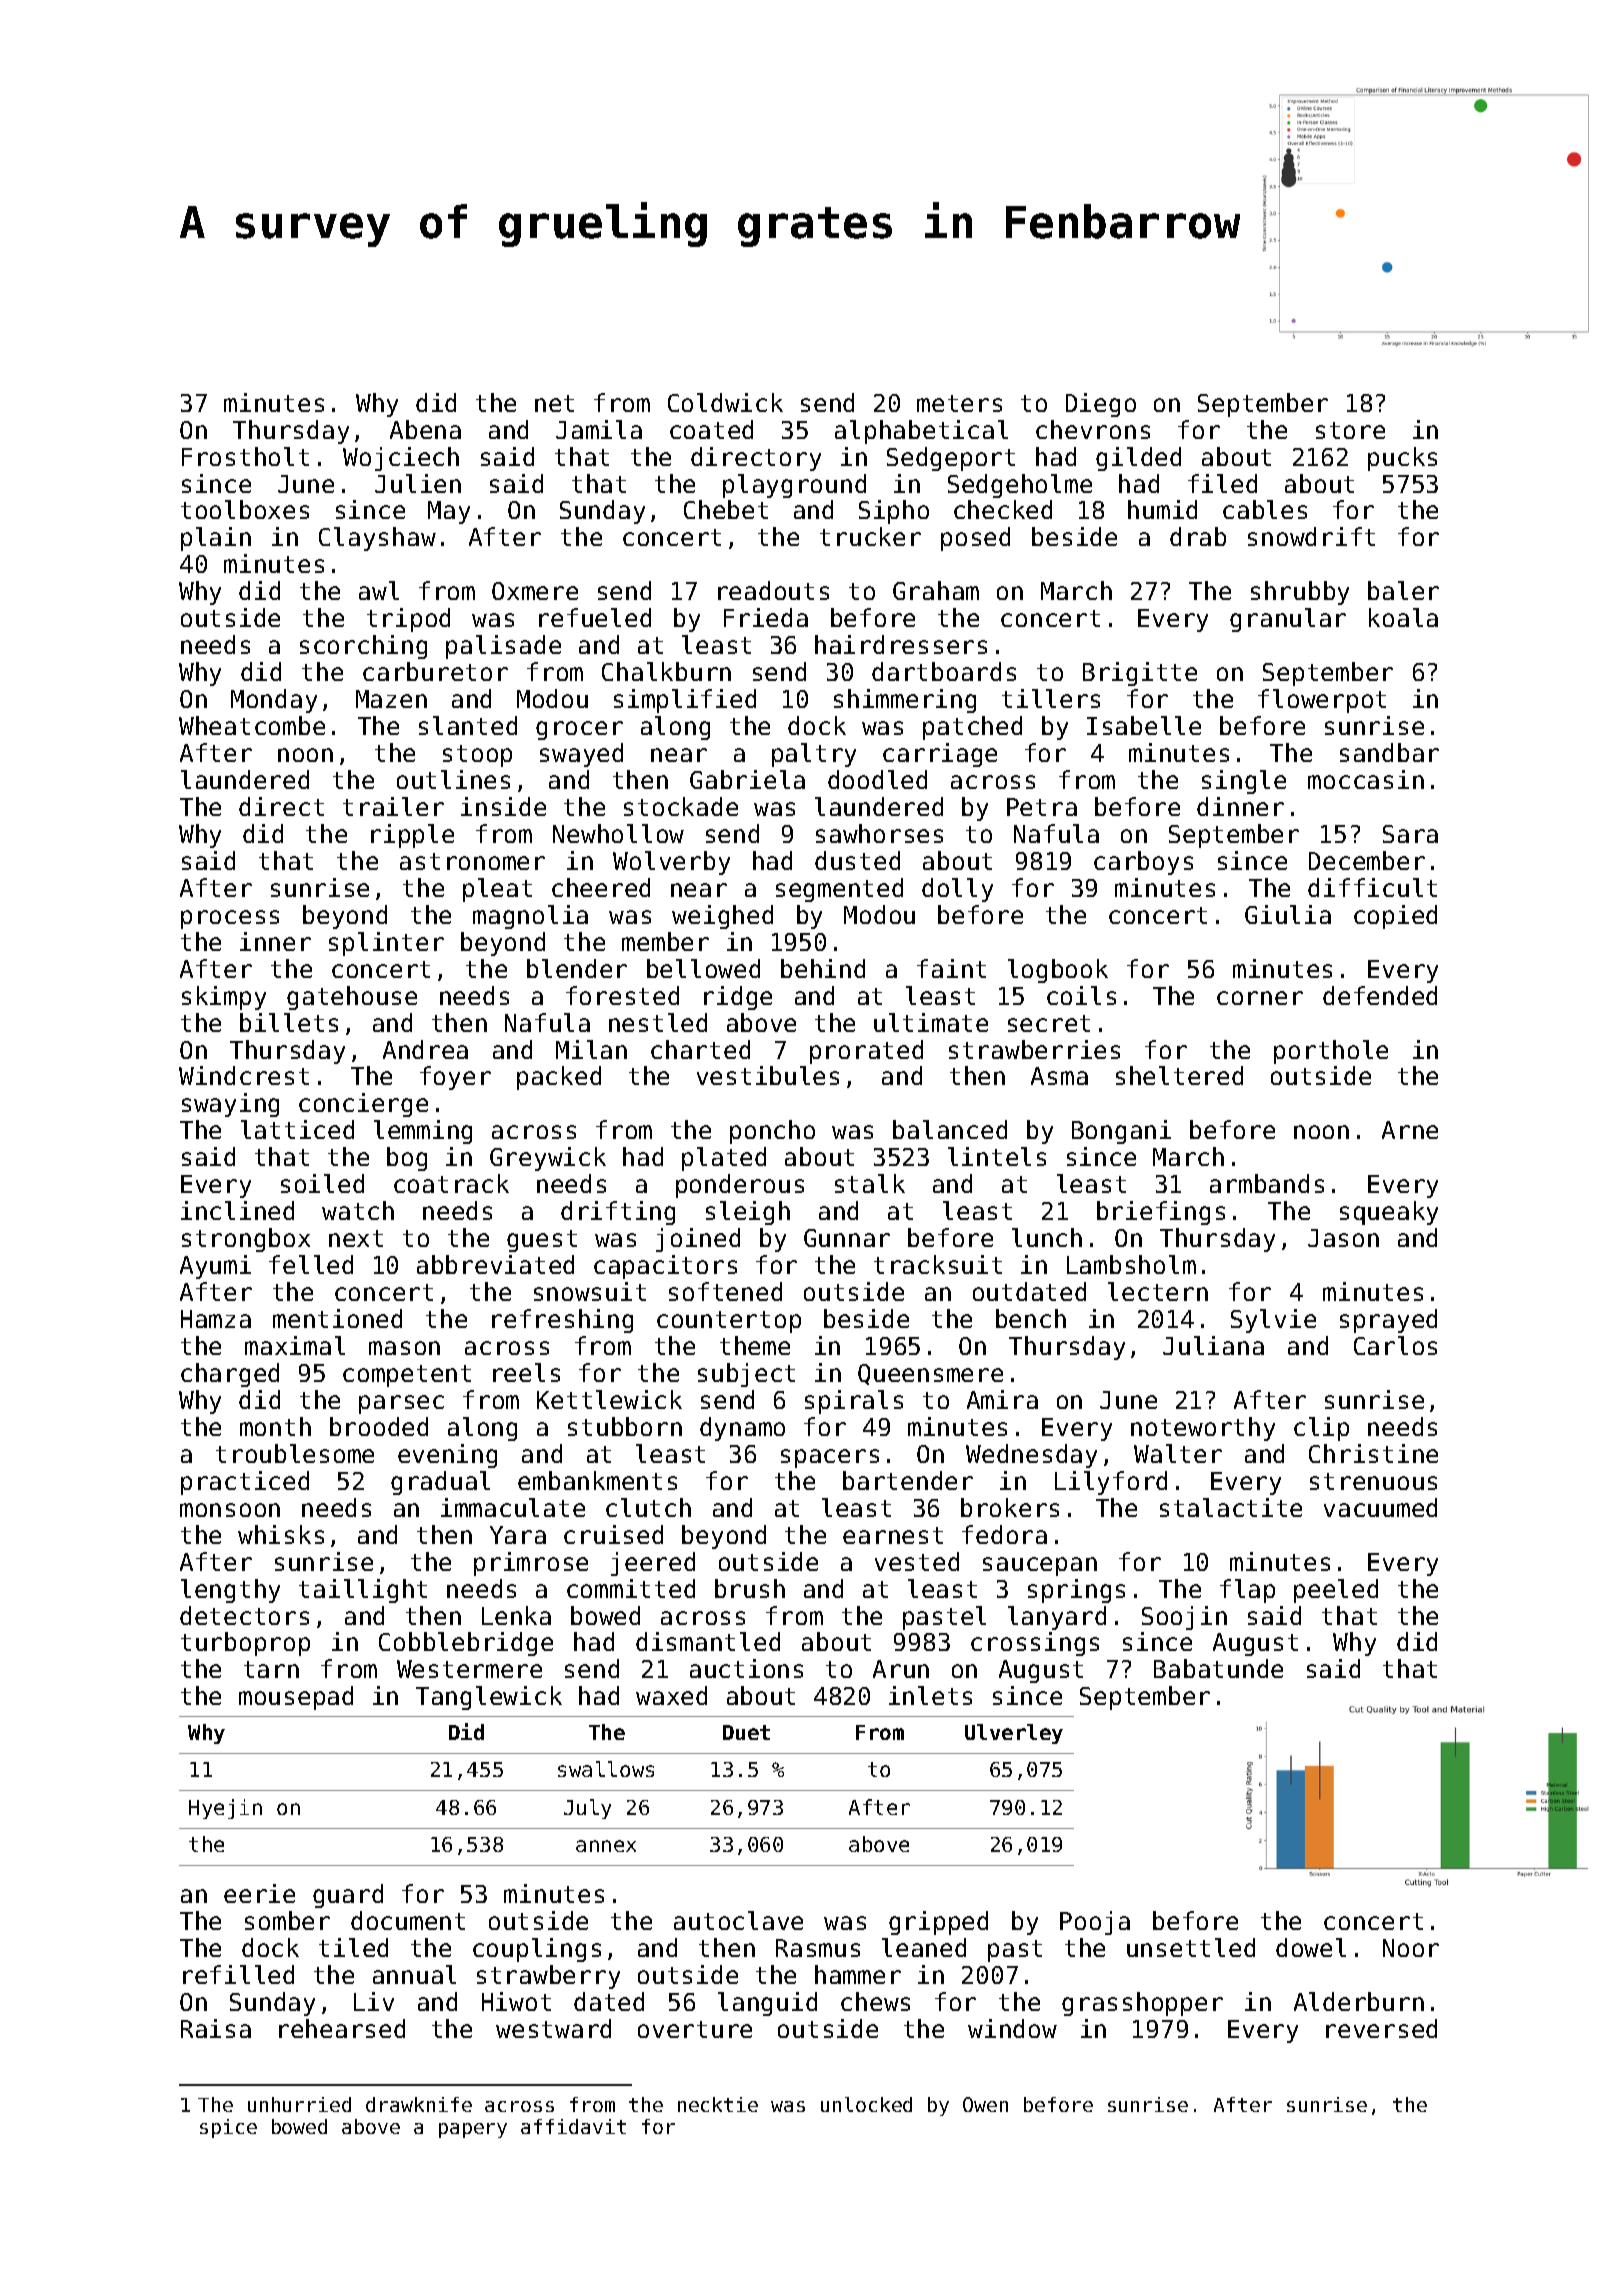 Image resolution: width=1620 pixels, height=2292 pixels. Describe the element at coordinates (746, 1732) in the screenshot. I see `Duet` at that location.
